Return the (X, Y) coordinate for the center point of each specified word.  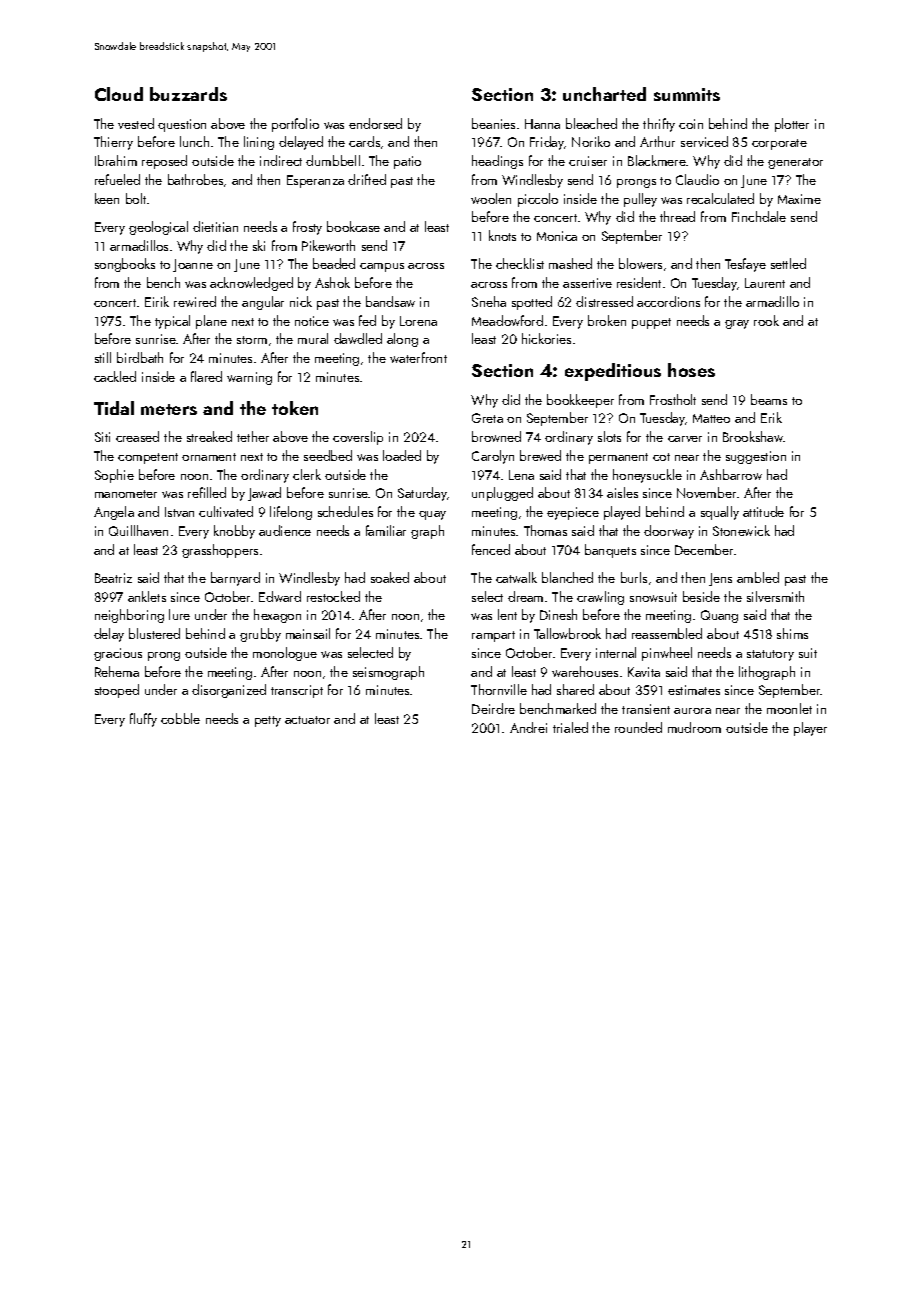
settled (788, 263)
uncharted (604, 94)
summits (687, 94)
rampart (493, 636)
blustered (154, 633)
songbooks (125, 265)
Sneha (489, 301)
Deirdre (493, 708)
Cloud (119, 94)
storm (252, 340)
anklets (147, 596)
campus (382, 267)
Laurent (765, 283)
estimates (694, 690)
